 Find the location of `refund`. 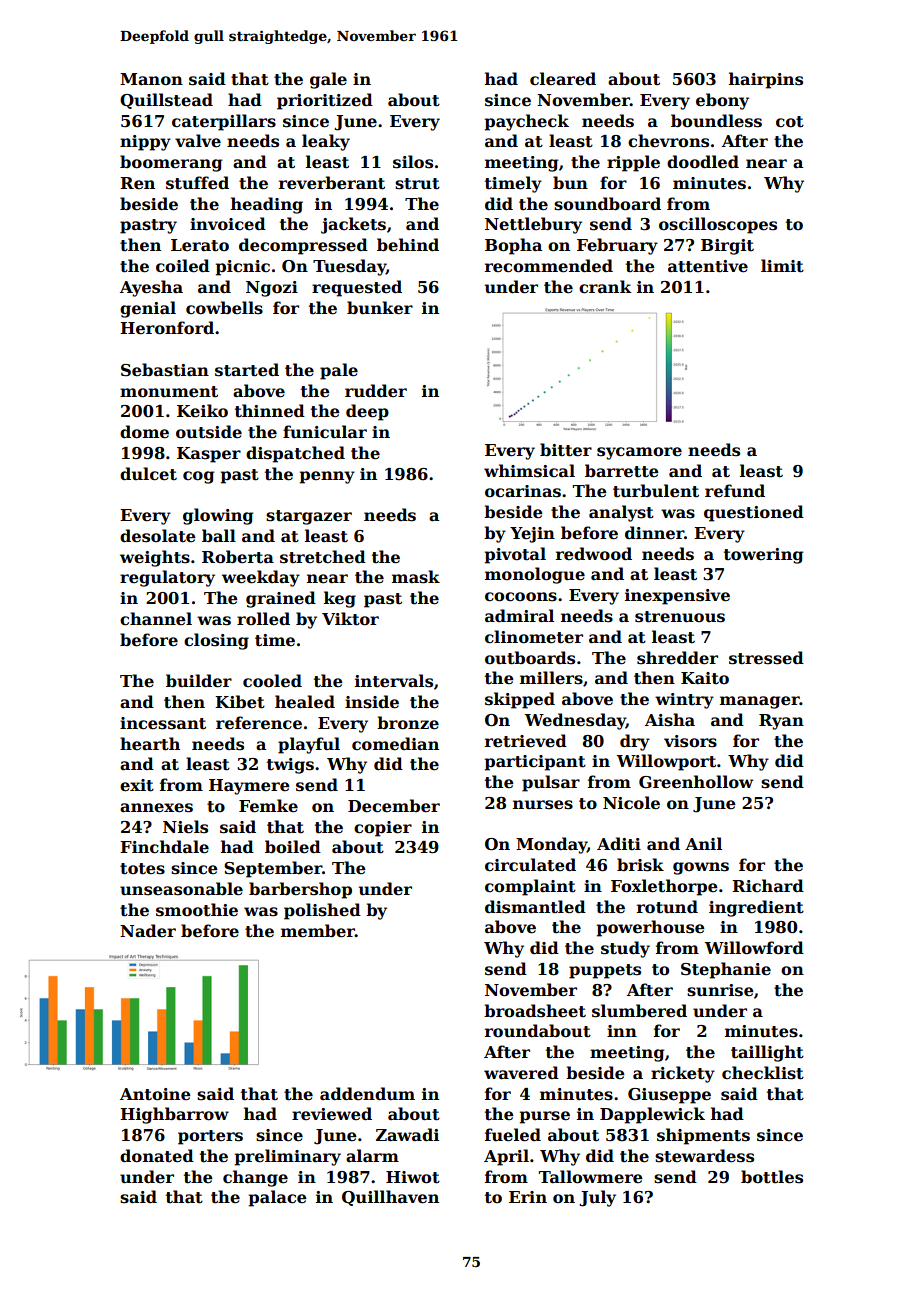

refund is located at coordinates (735, 491).
